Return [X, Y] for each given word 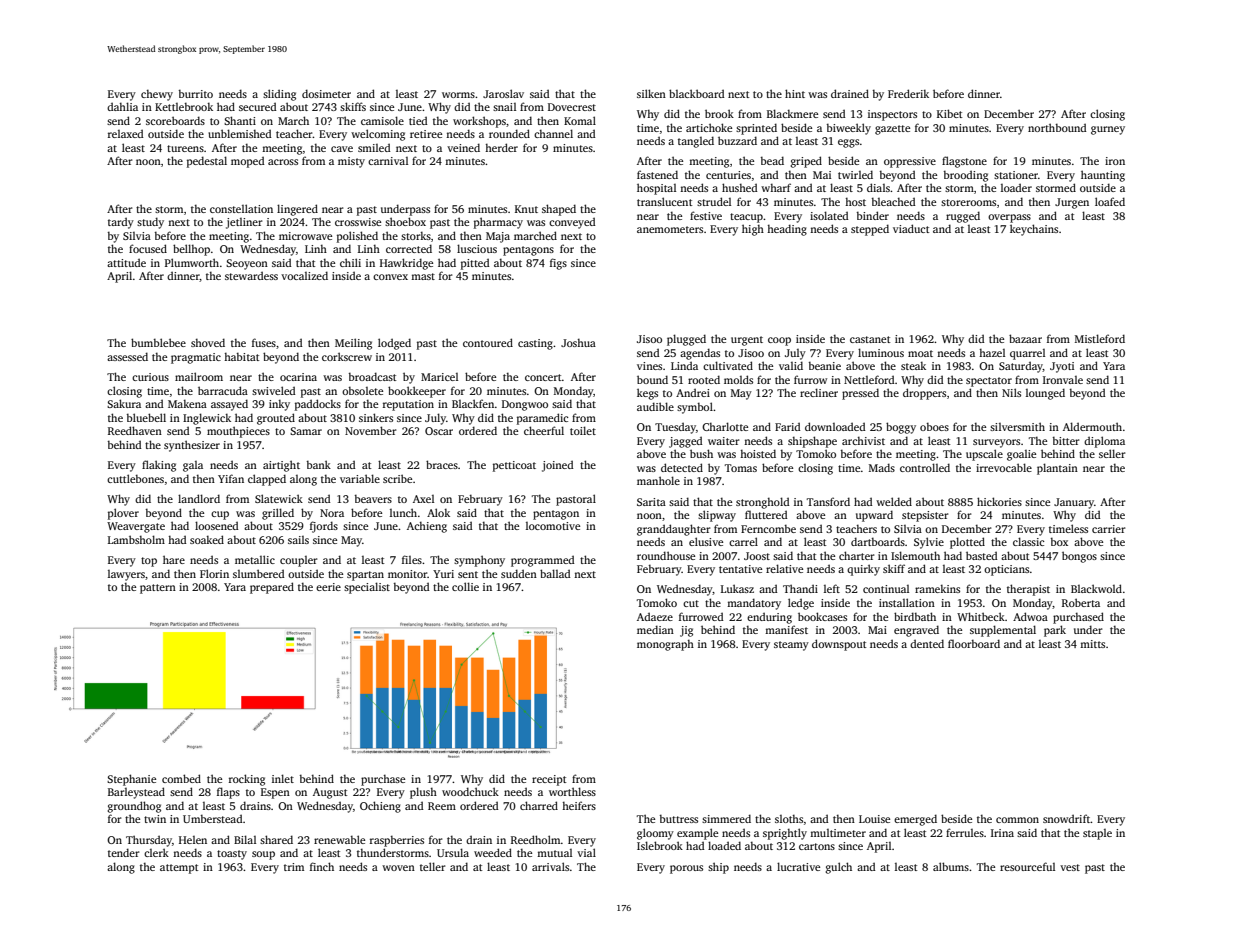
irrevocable [1004, 467]
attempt [179, 869]
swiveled [274, 390]
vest [1070, 867]
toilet [583, 430]
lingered [297, 210]
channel [553, 133]
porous [686, 869]
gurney [1108, 130]
